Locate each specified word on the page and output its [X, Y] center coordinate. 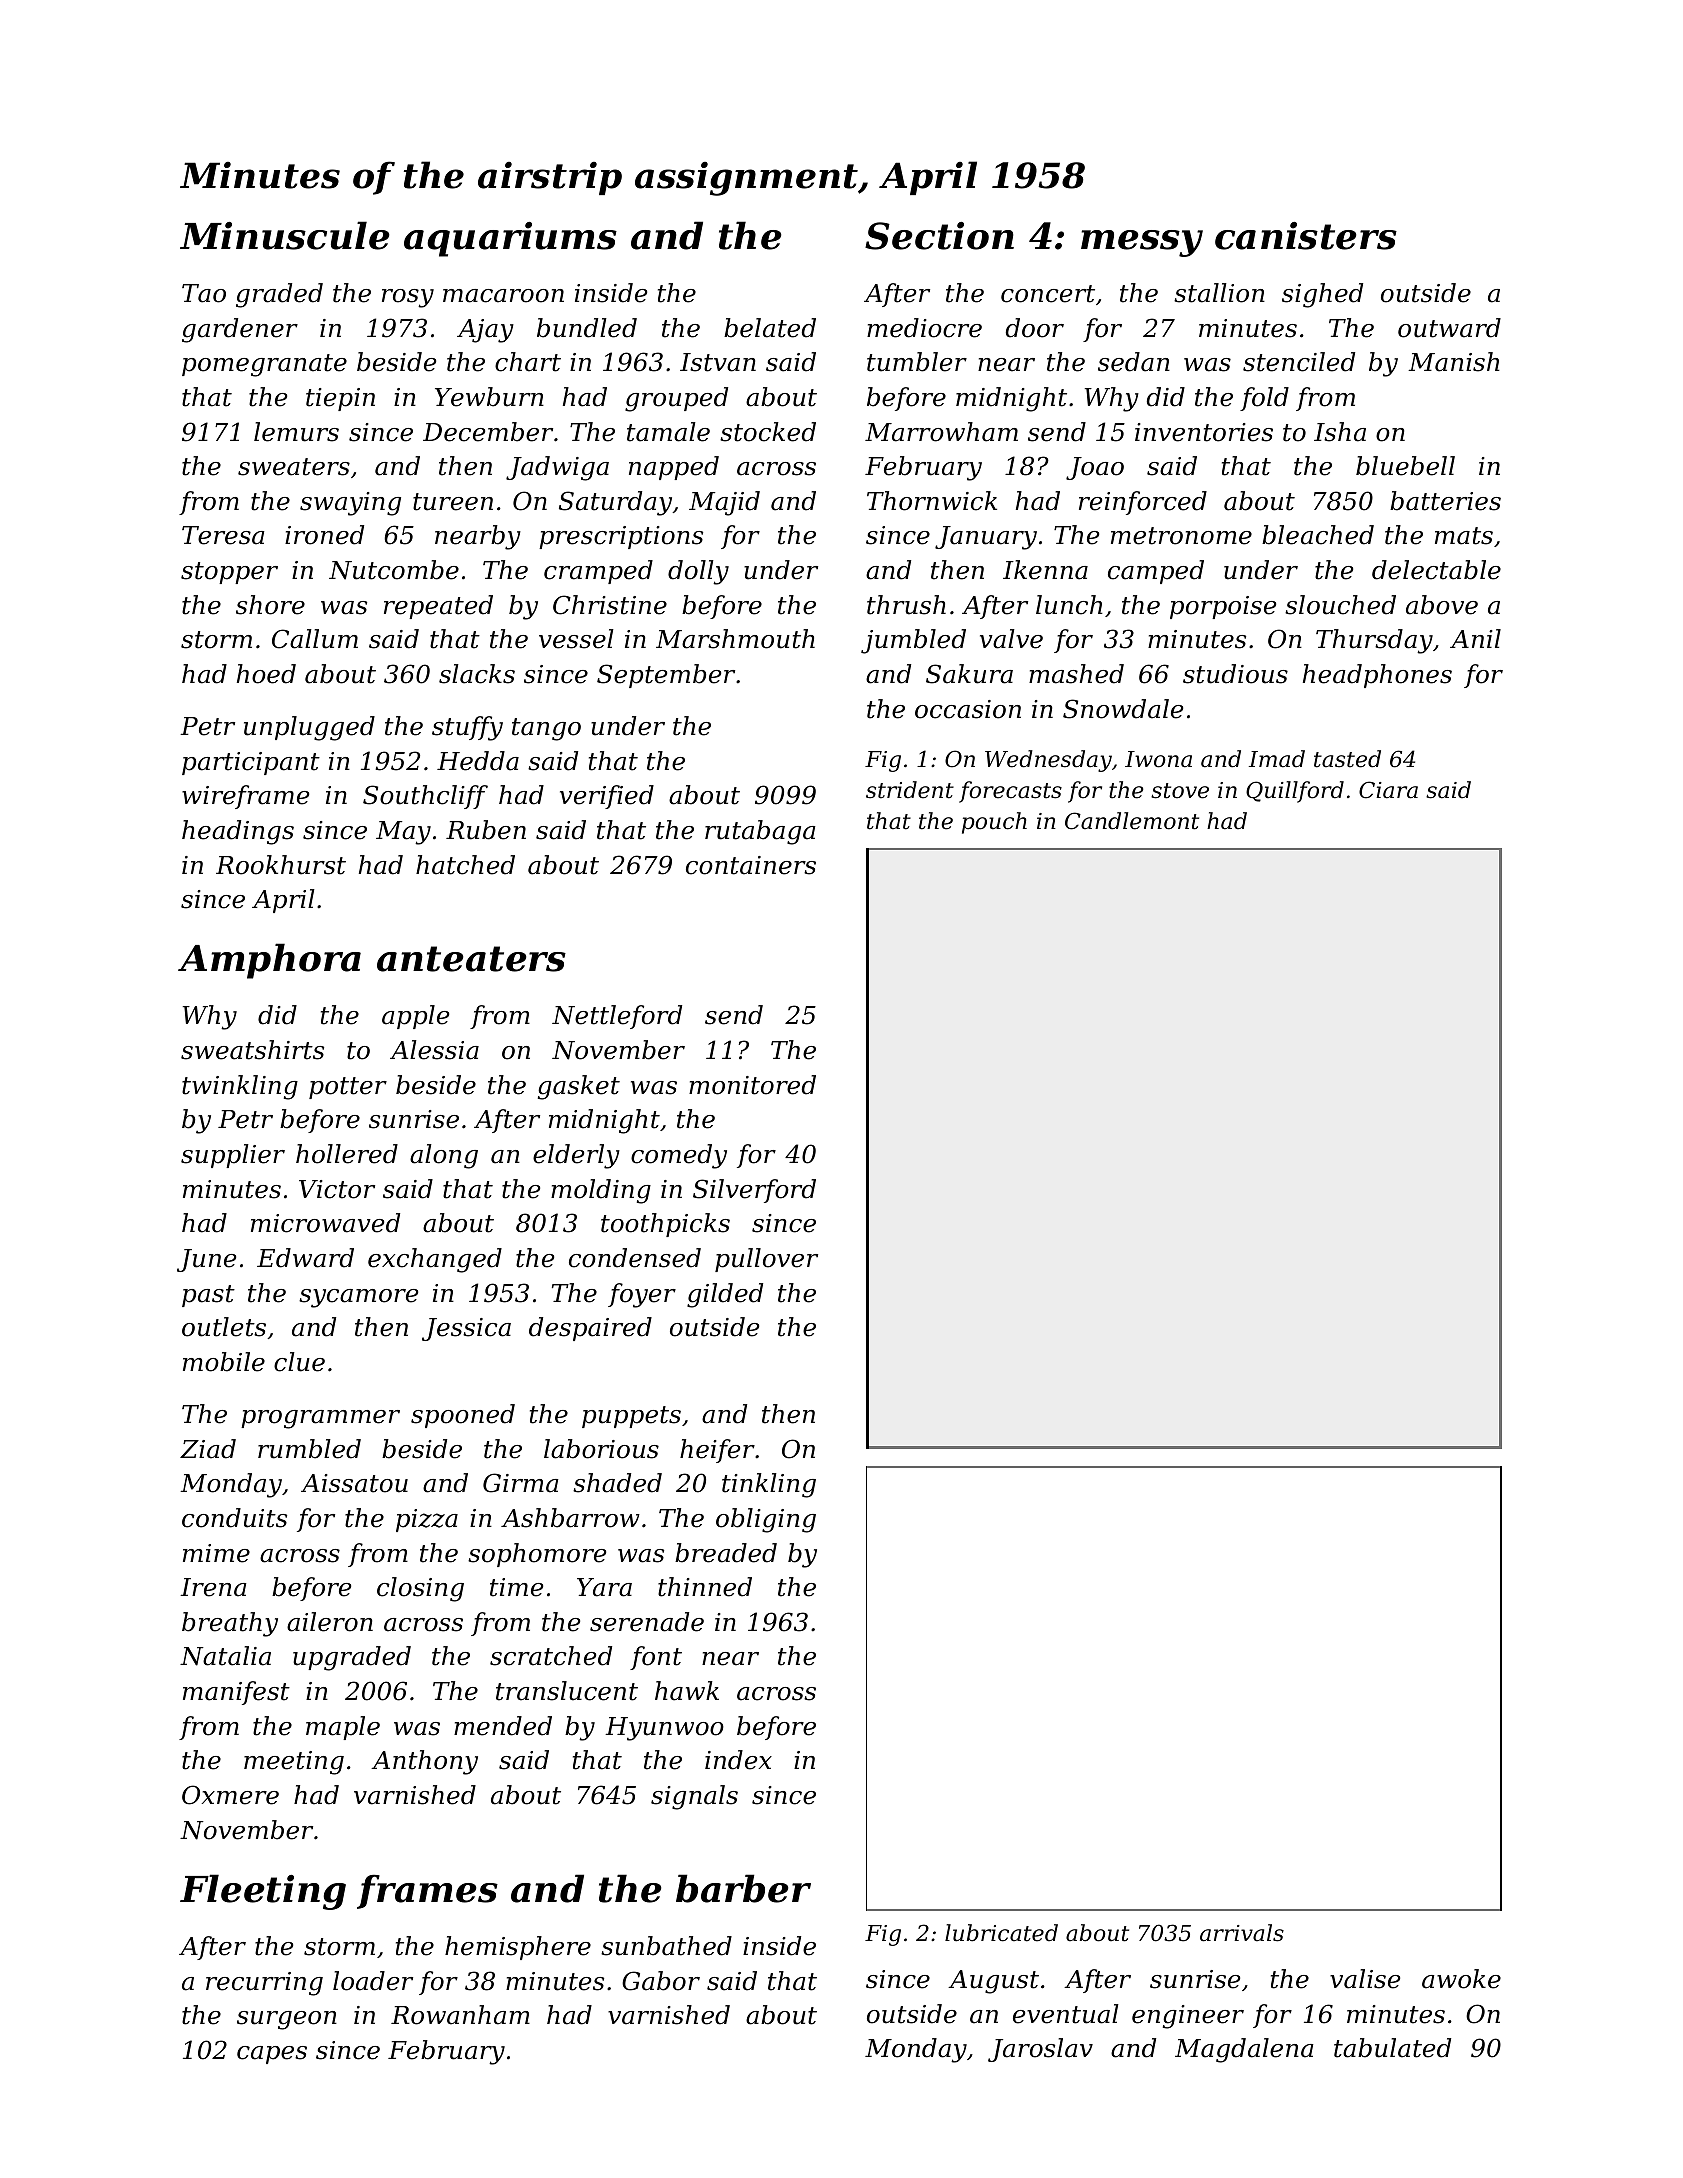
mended [503, 1726]
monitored [752, 1085]
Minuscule [284, 235]
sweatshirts [252, 1050]
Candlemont [1132, 821]
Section [939, 236]
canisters [1306, 236]
